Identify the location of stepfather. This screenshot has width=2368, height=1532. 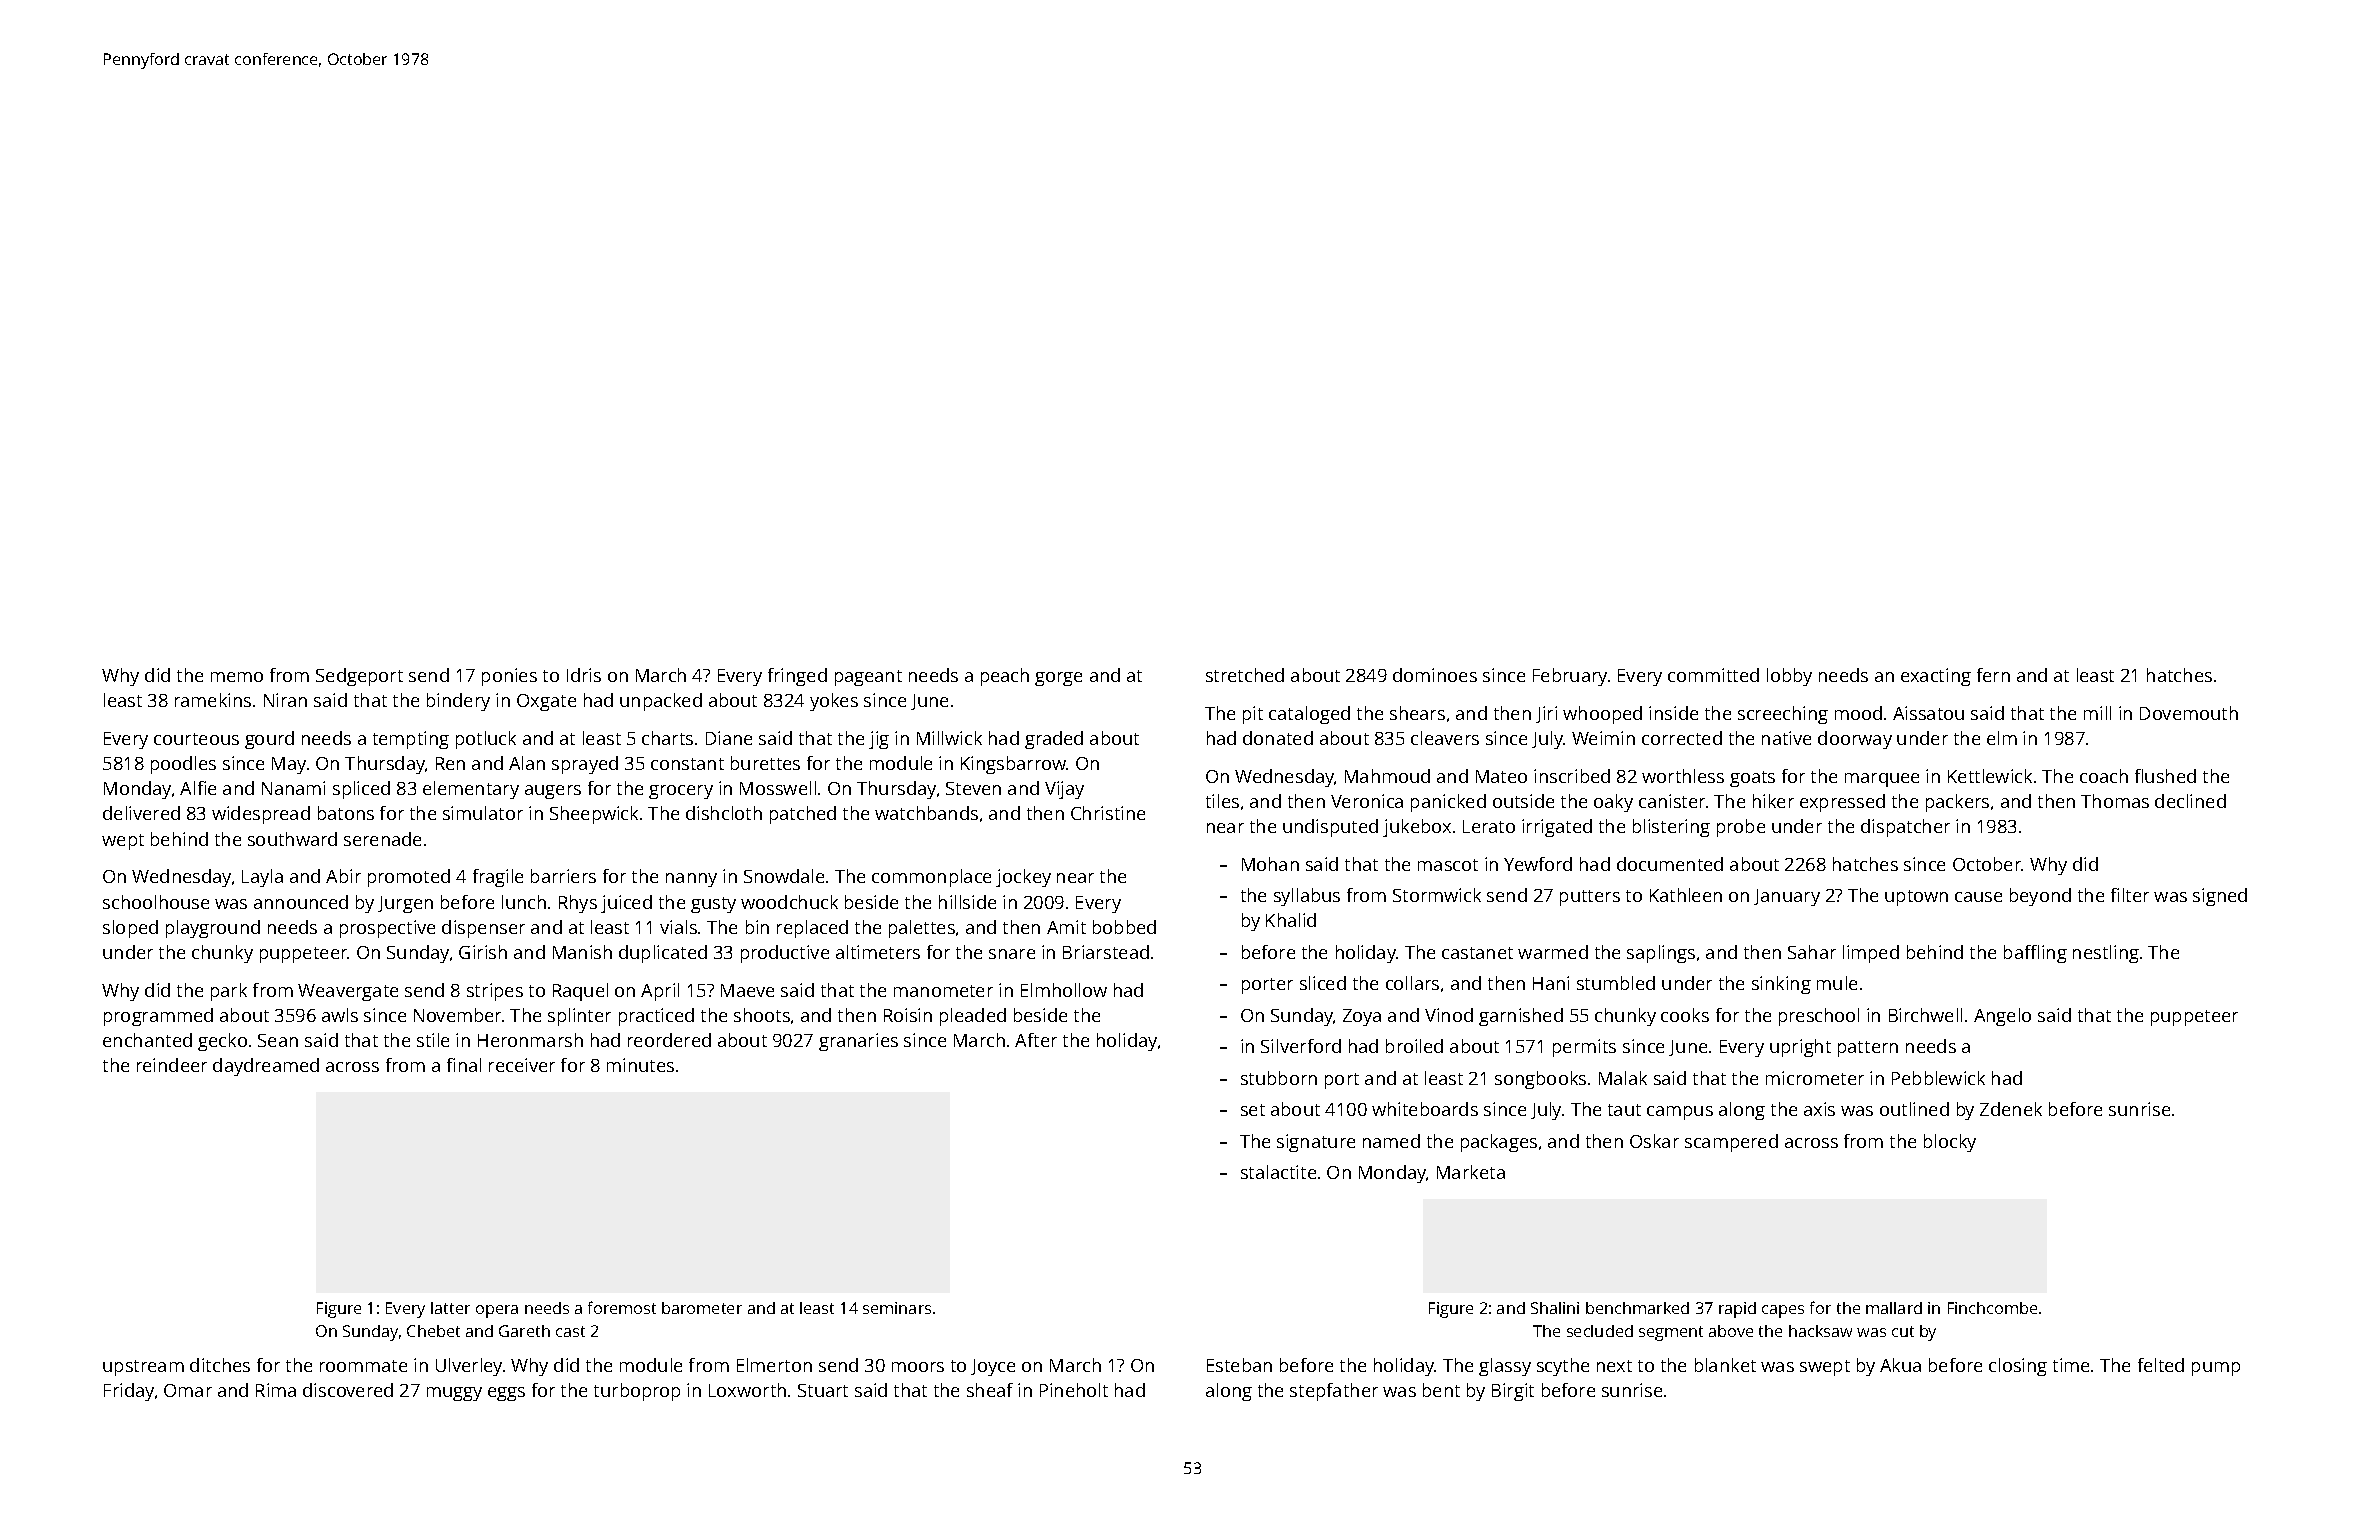
(1334, 1392).
